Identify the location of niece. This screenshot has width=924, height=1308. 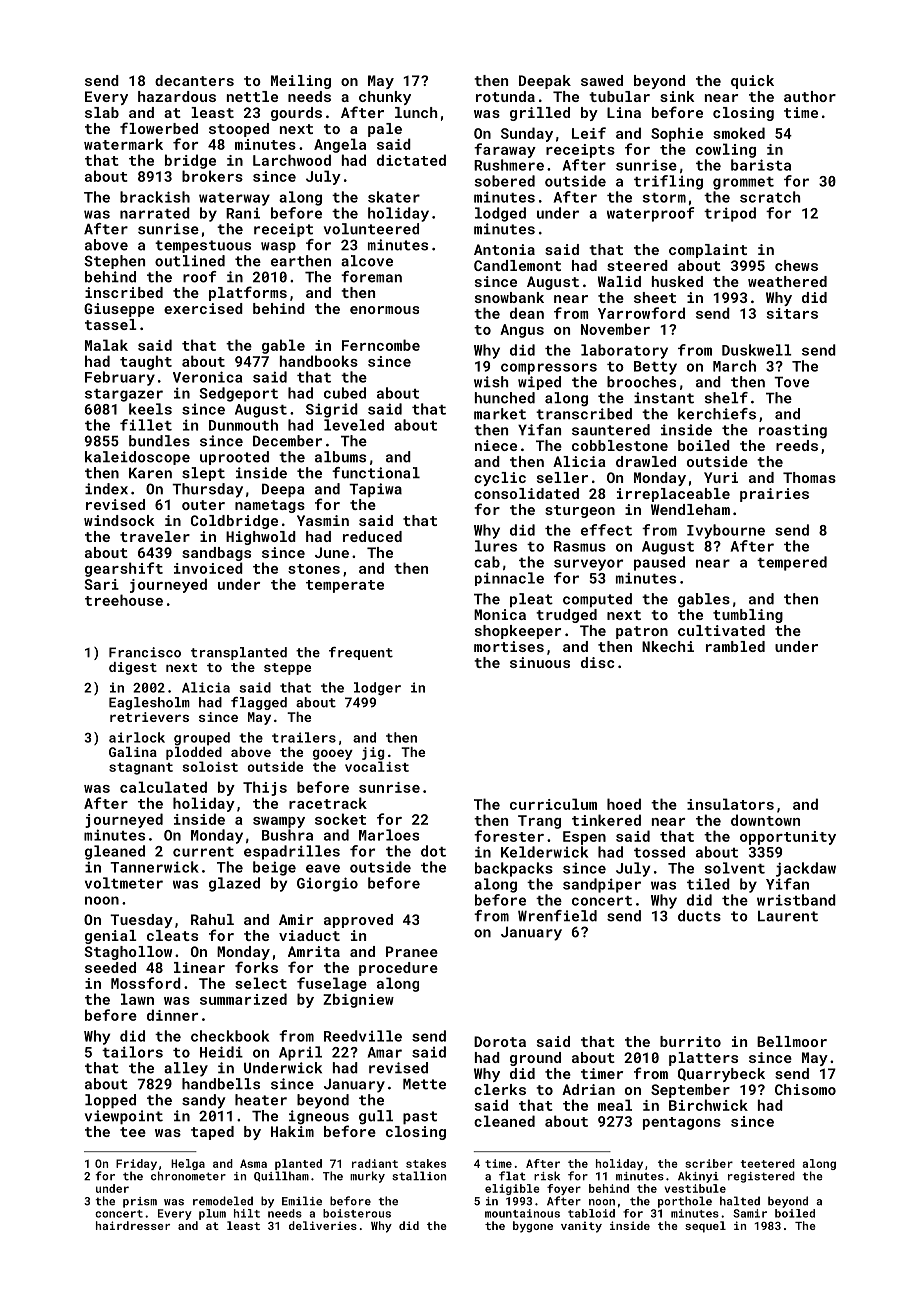
(496, 445).
